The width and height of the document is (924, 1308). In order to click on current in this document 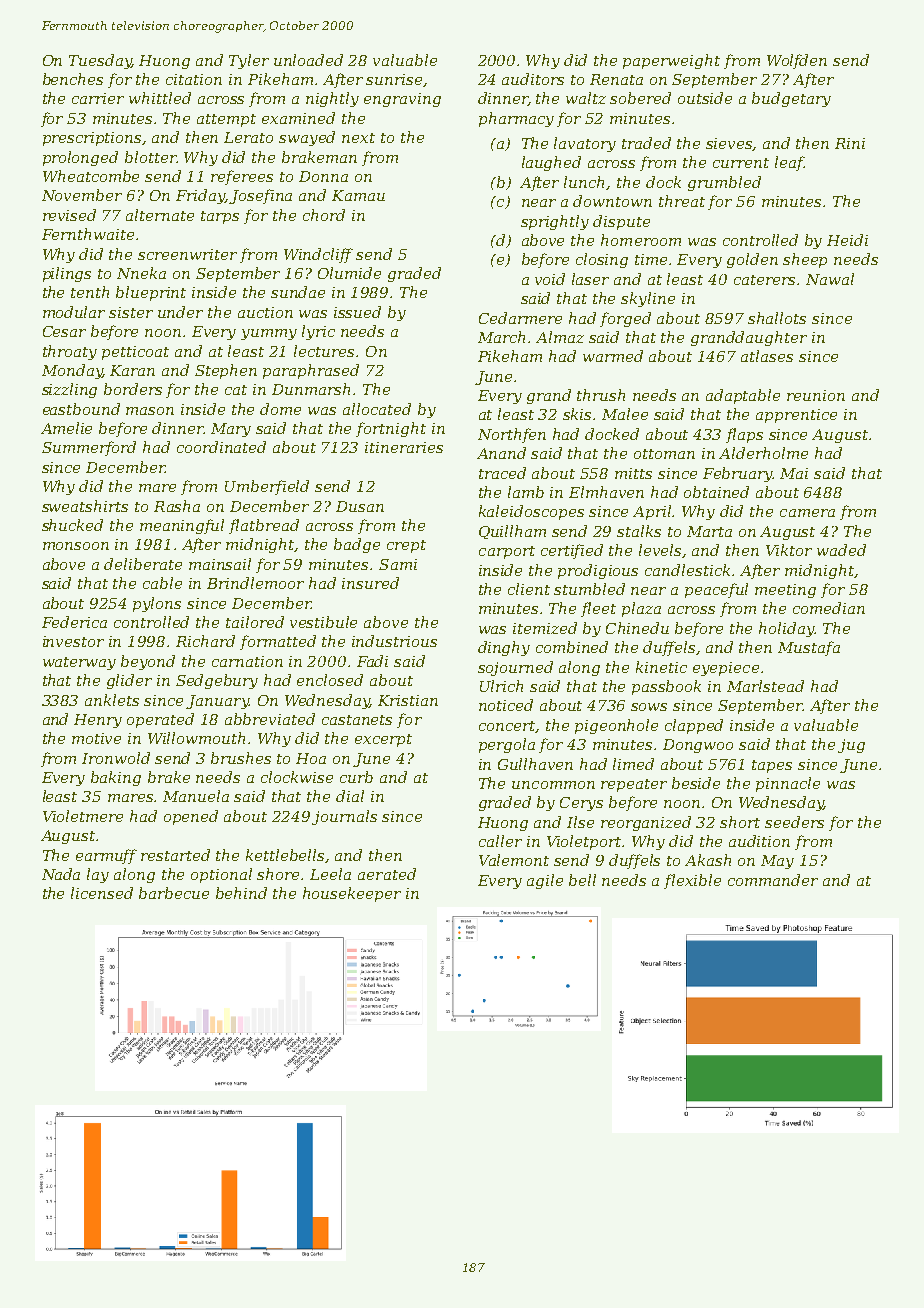, I will do `click(741, 163)`.
